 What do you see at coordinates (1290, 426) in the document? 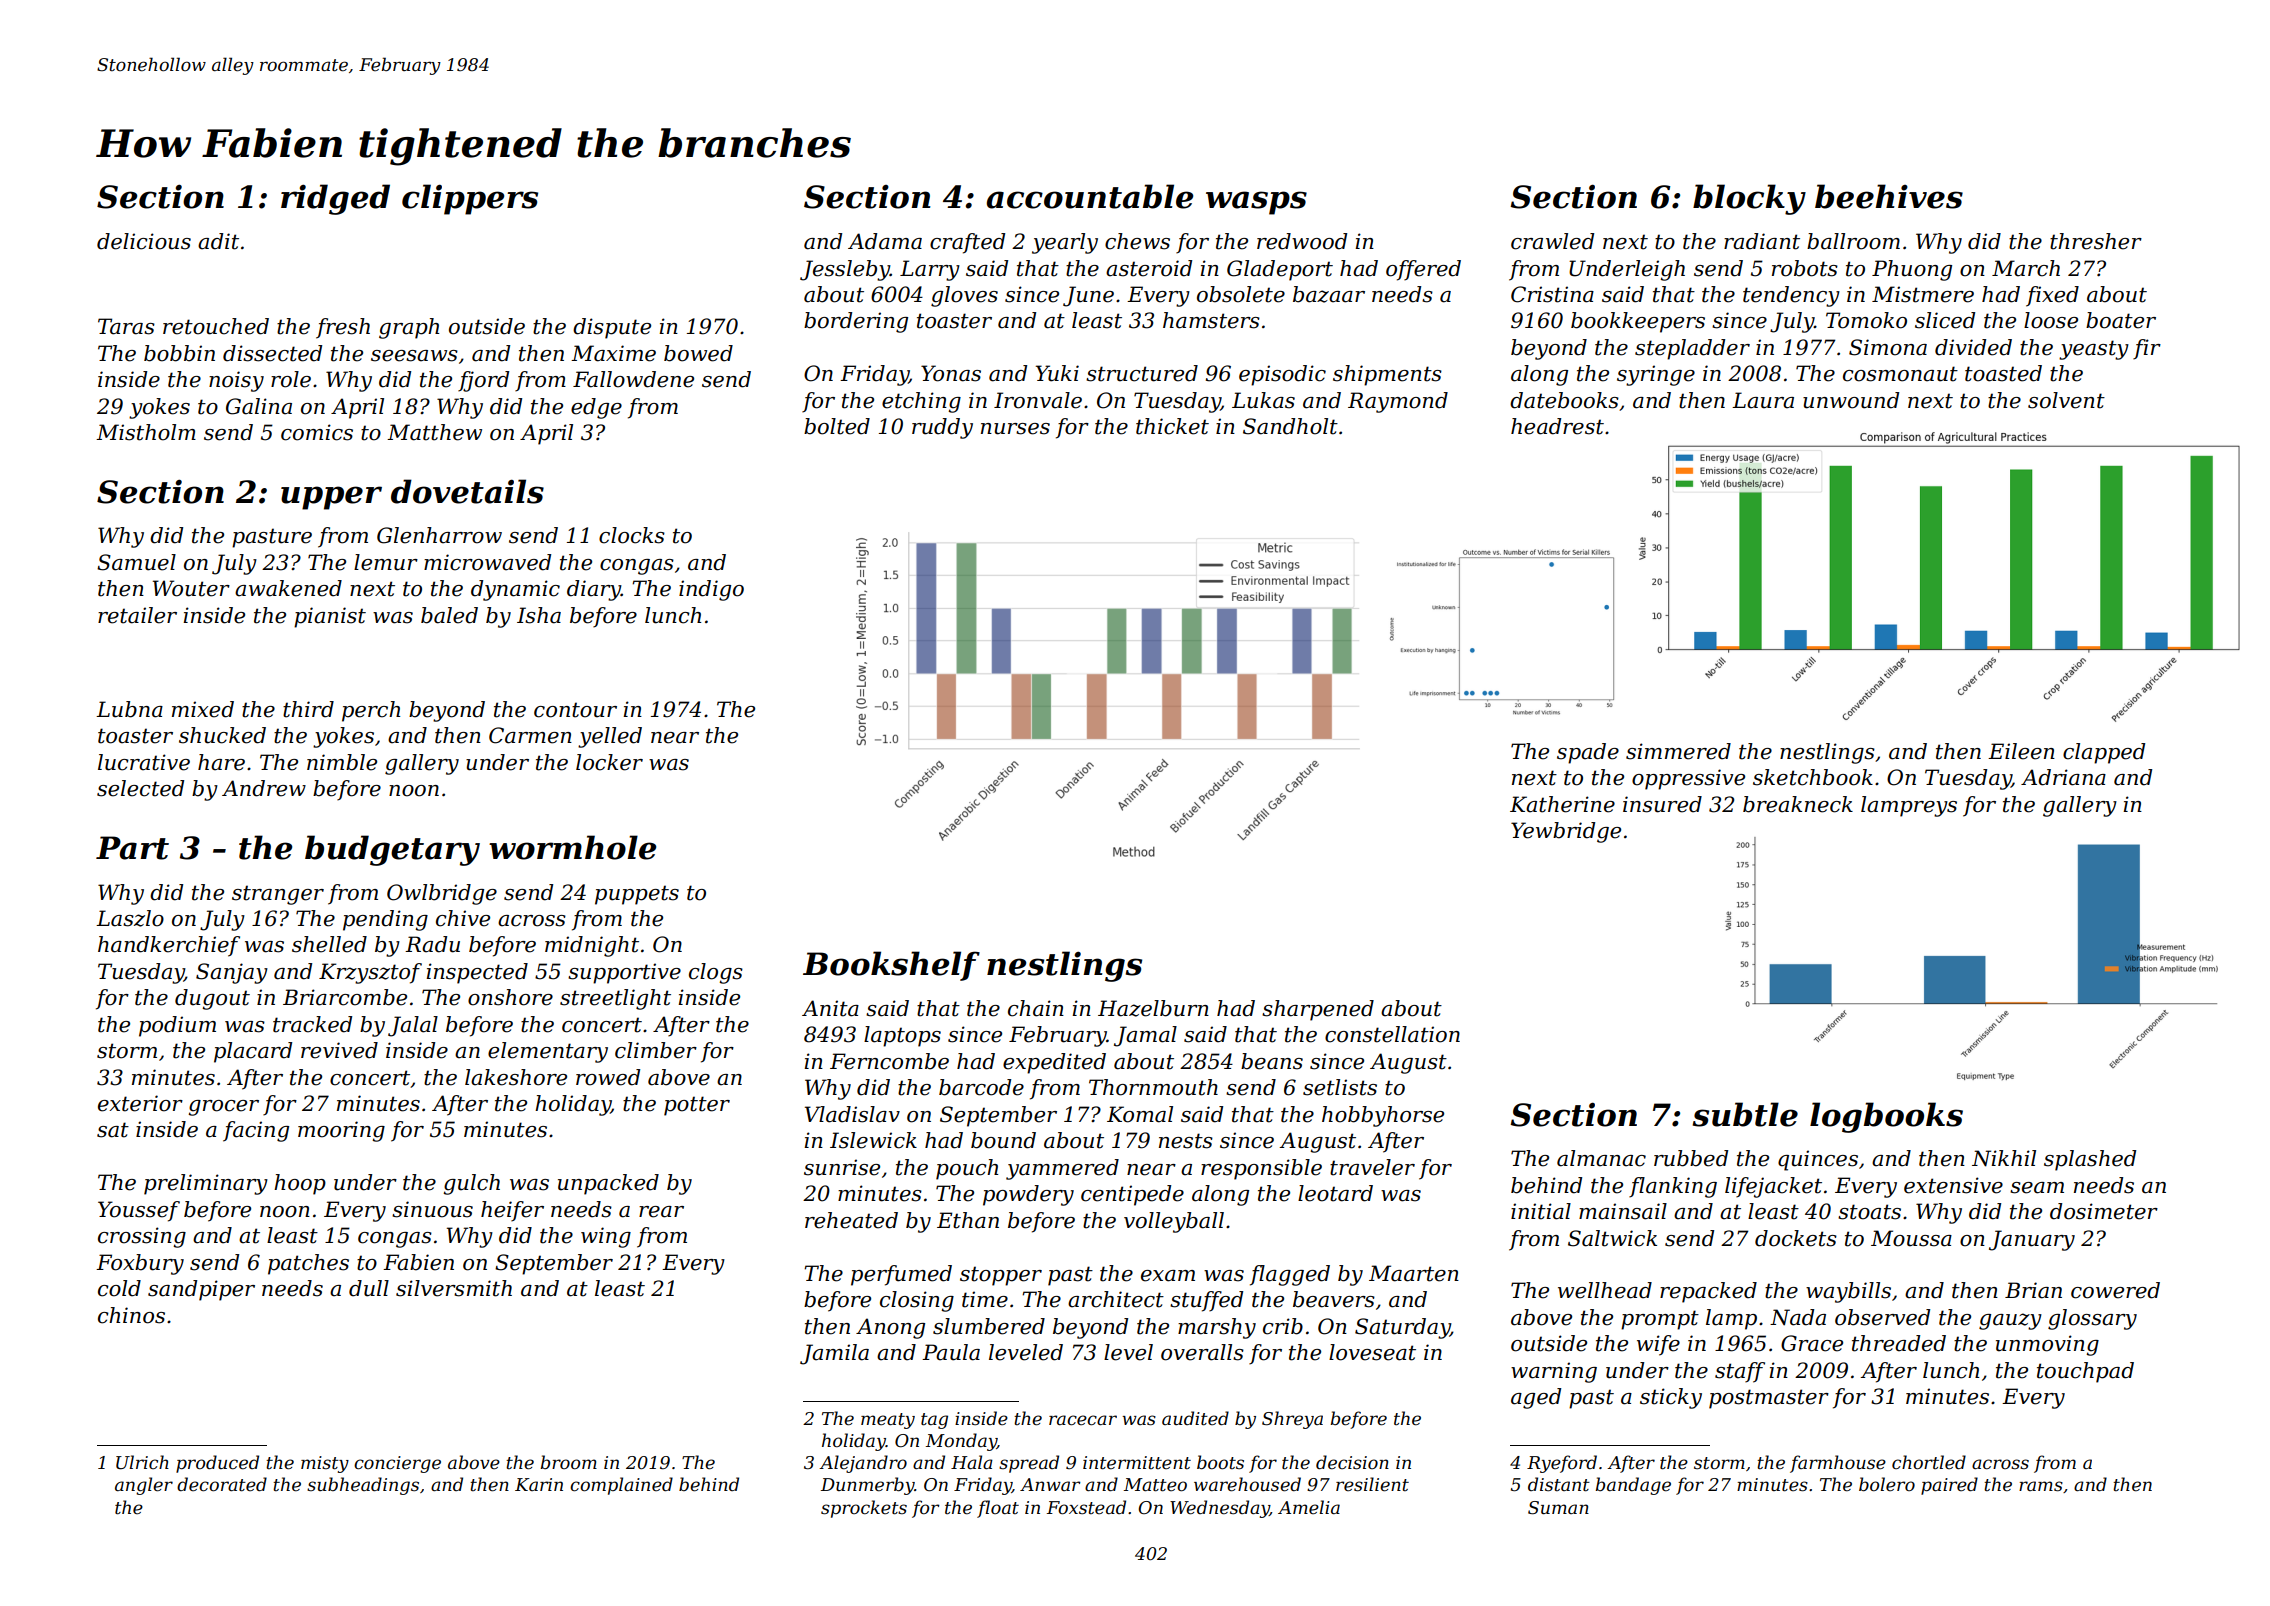
I see `Sandholt` at bounding box center [1290, 426].
